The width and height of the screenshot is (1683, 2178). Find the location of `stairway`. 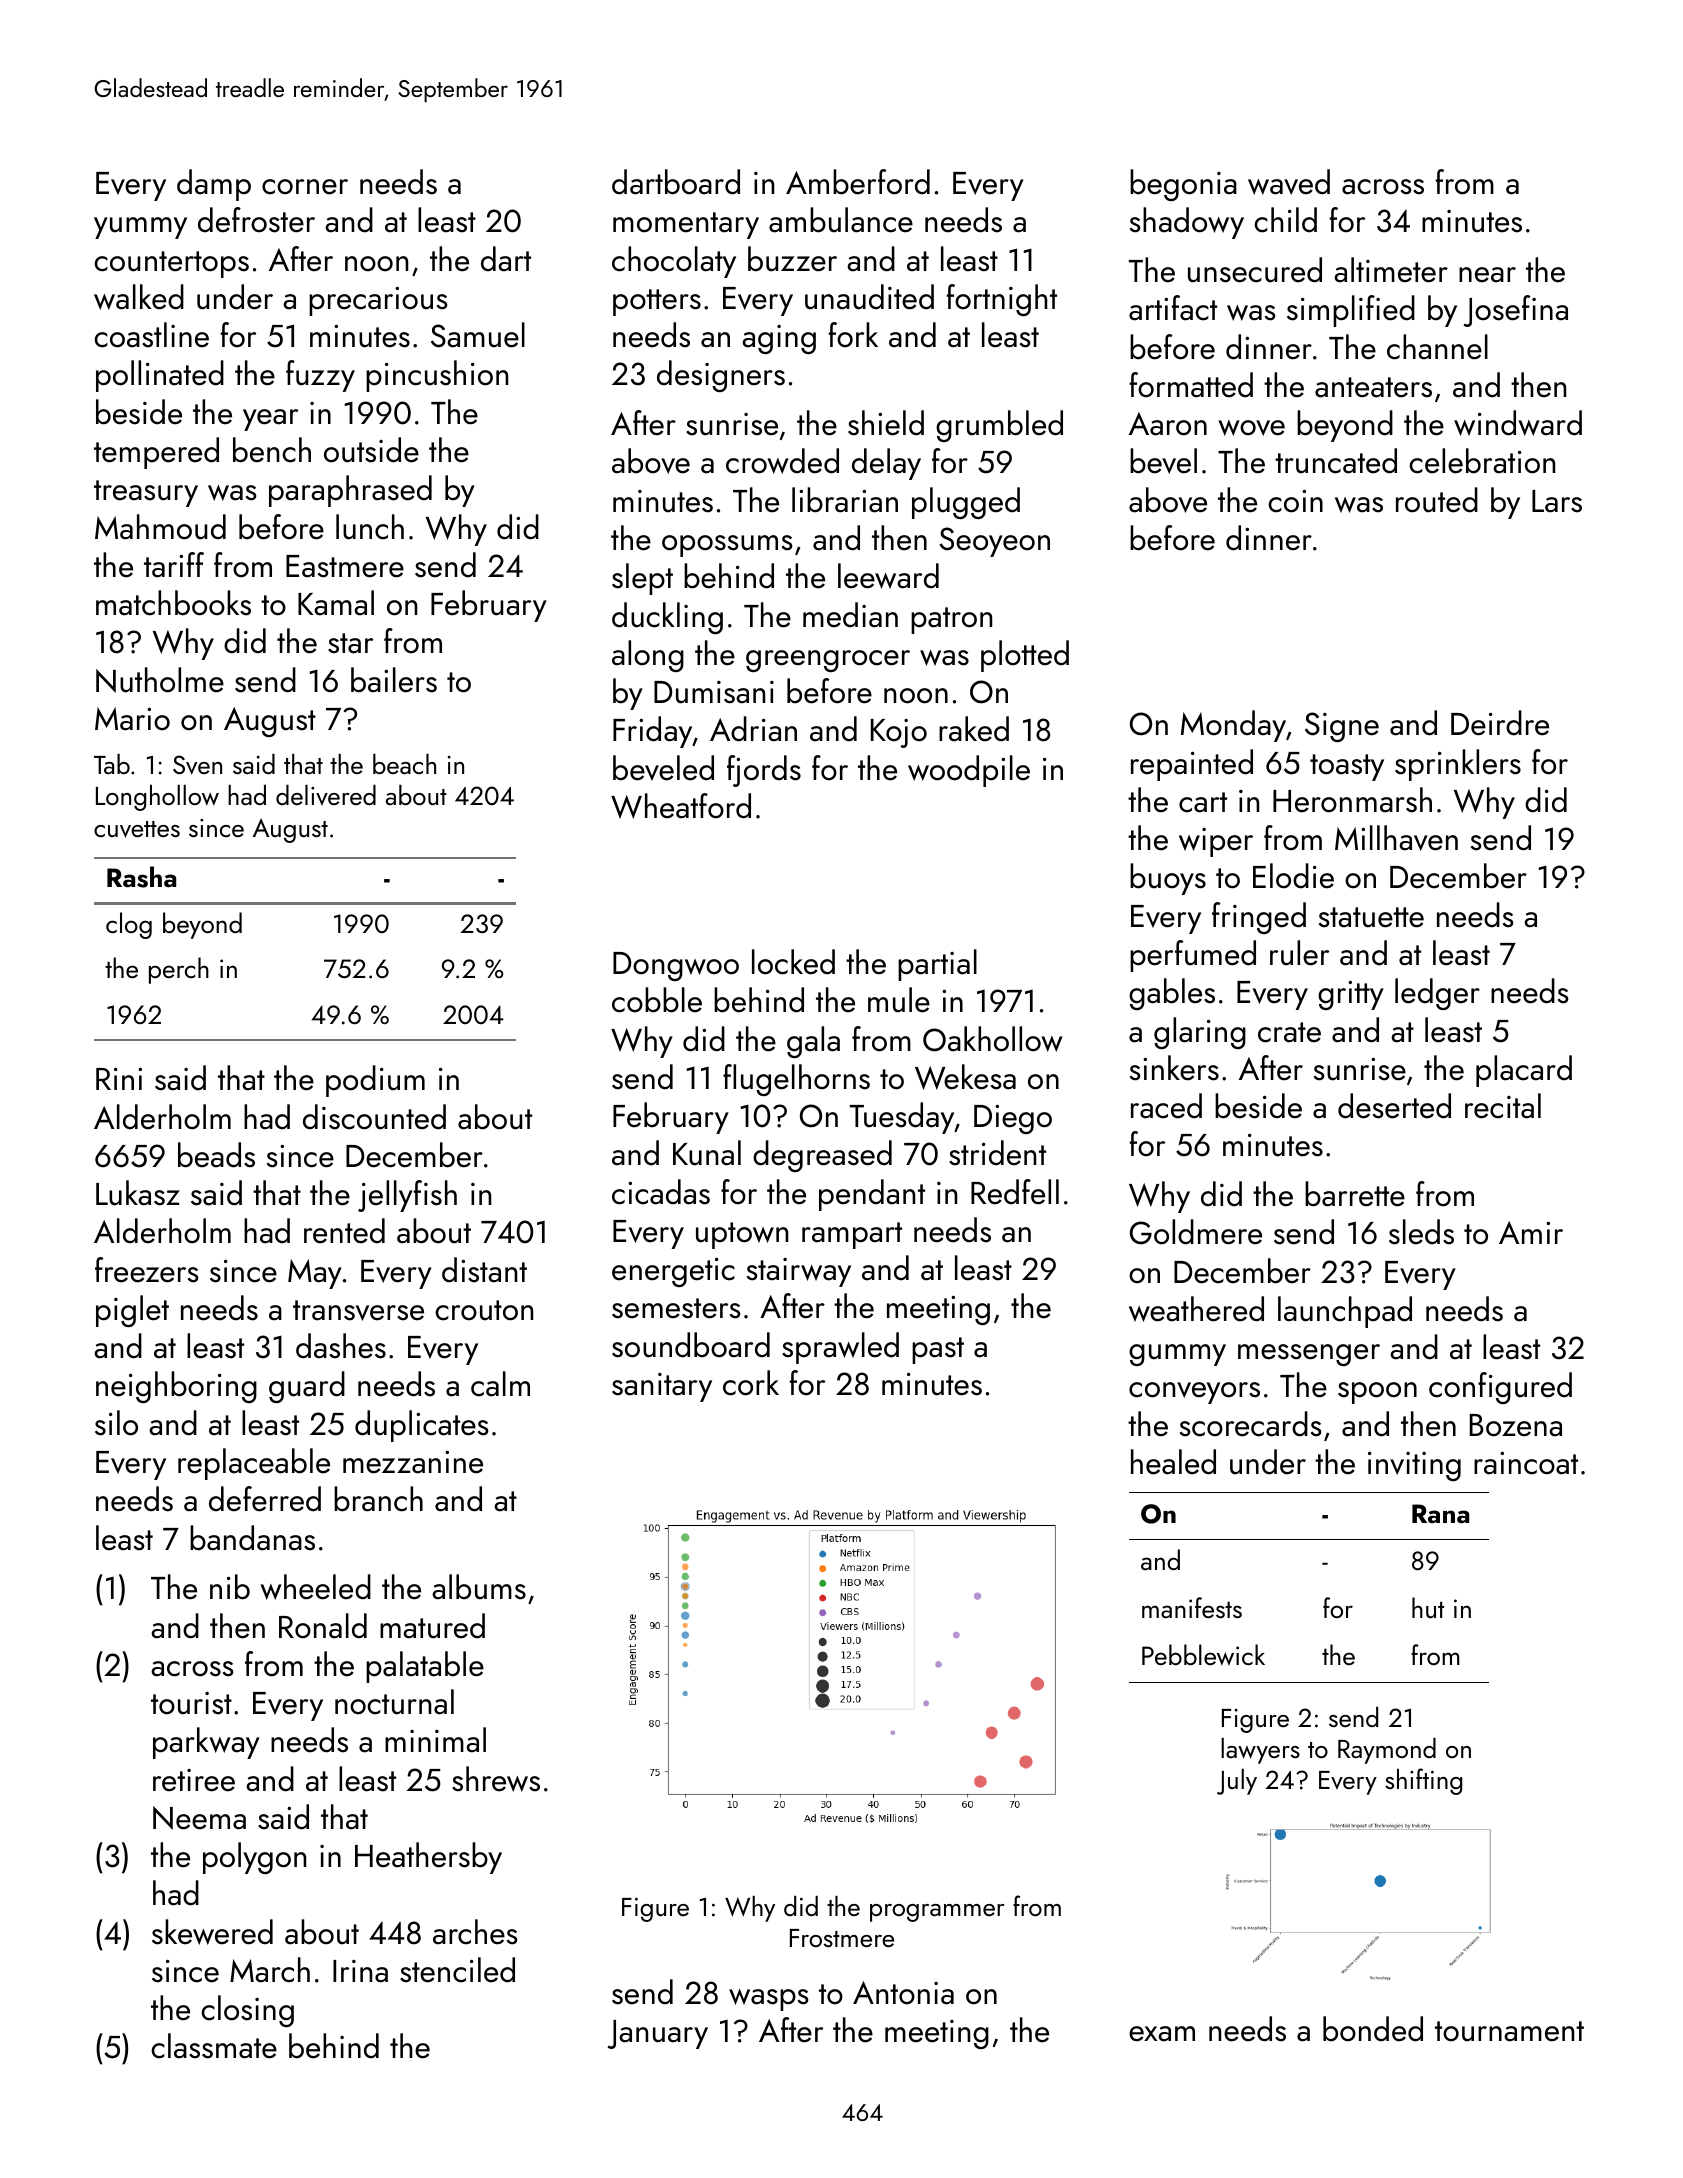

stairway is located at coordinates (799, 1272).
